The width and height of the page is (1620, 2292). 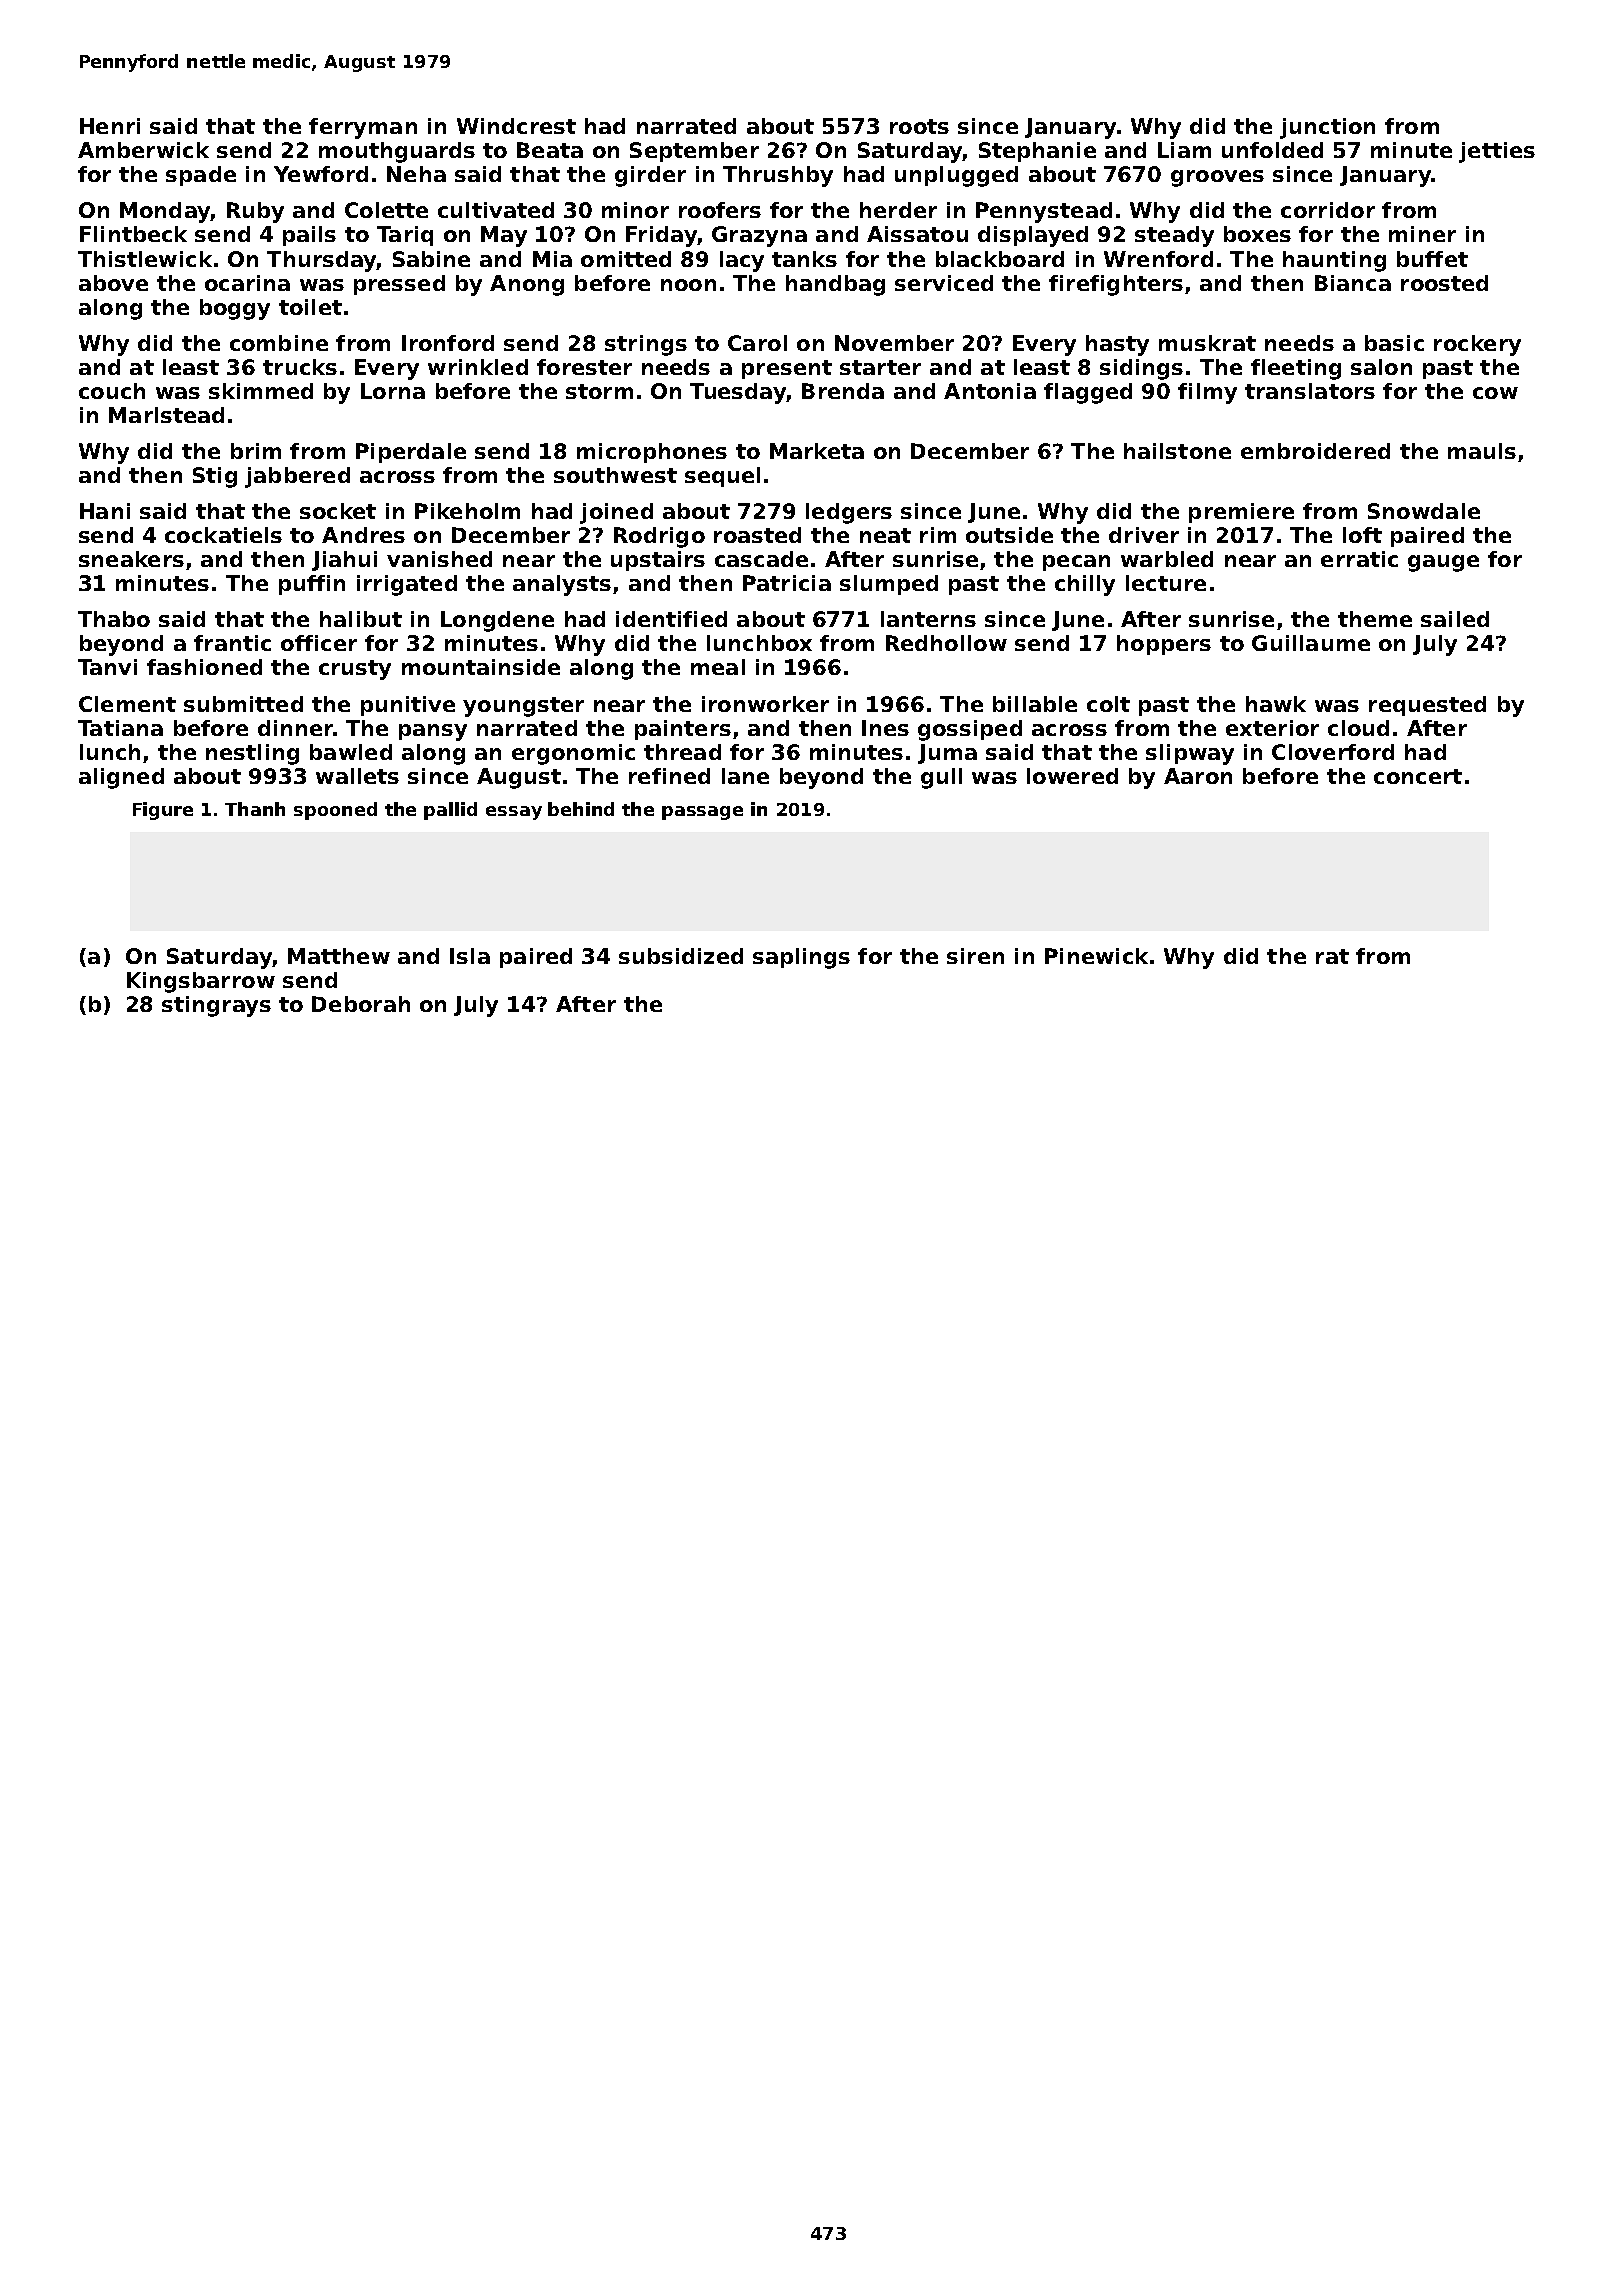 What do you see at coordinates (1296, 369) in the page?
I see `fleeting` at bounding box center [1296, 369].
